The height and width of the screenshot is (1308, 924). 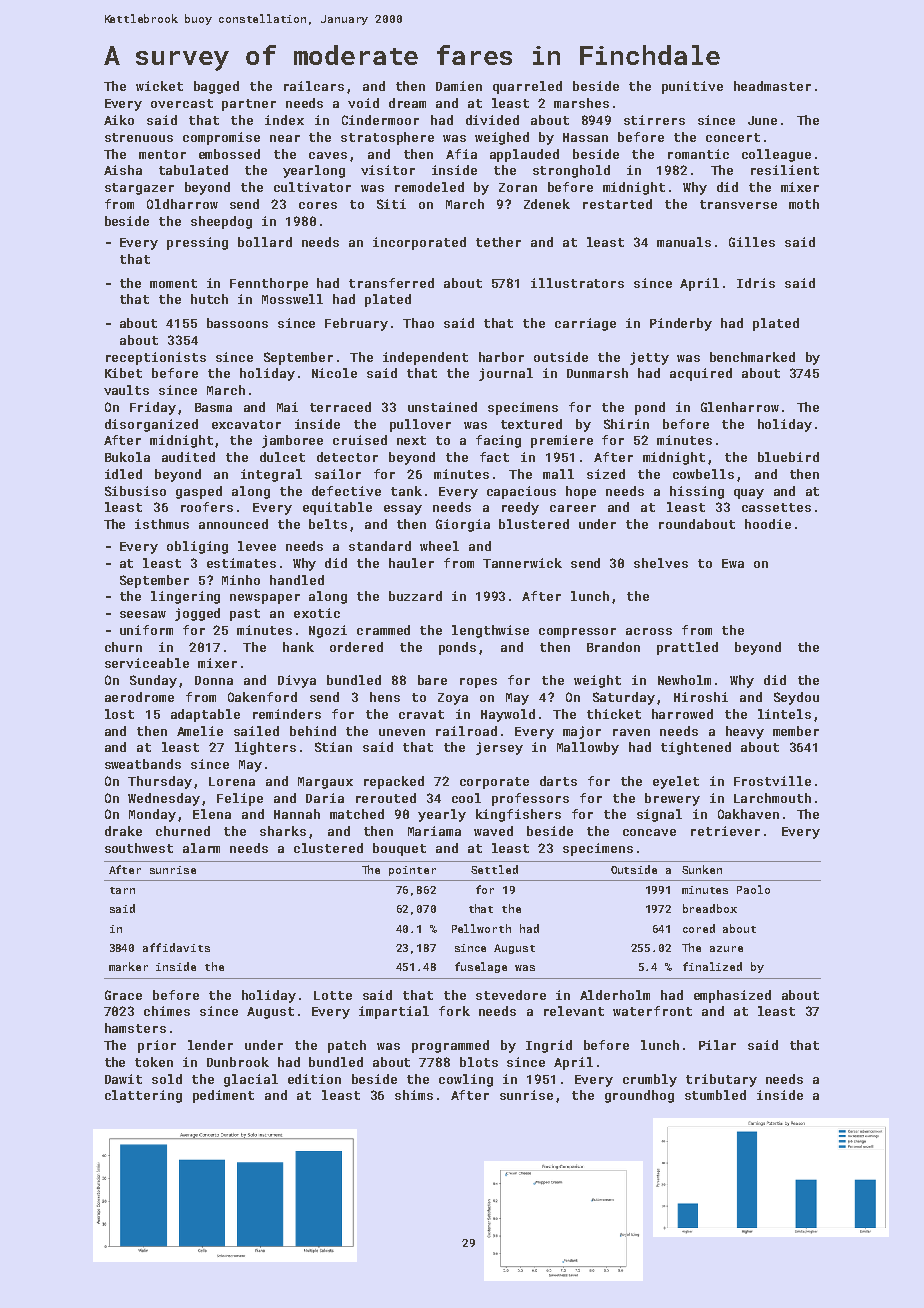 I want to click on clattering, so click(x=143, y=1096).
